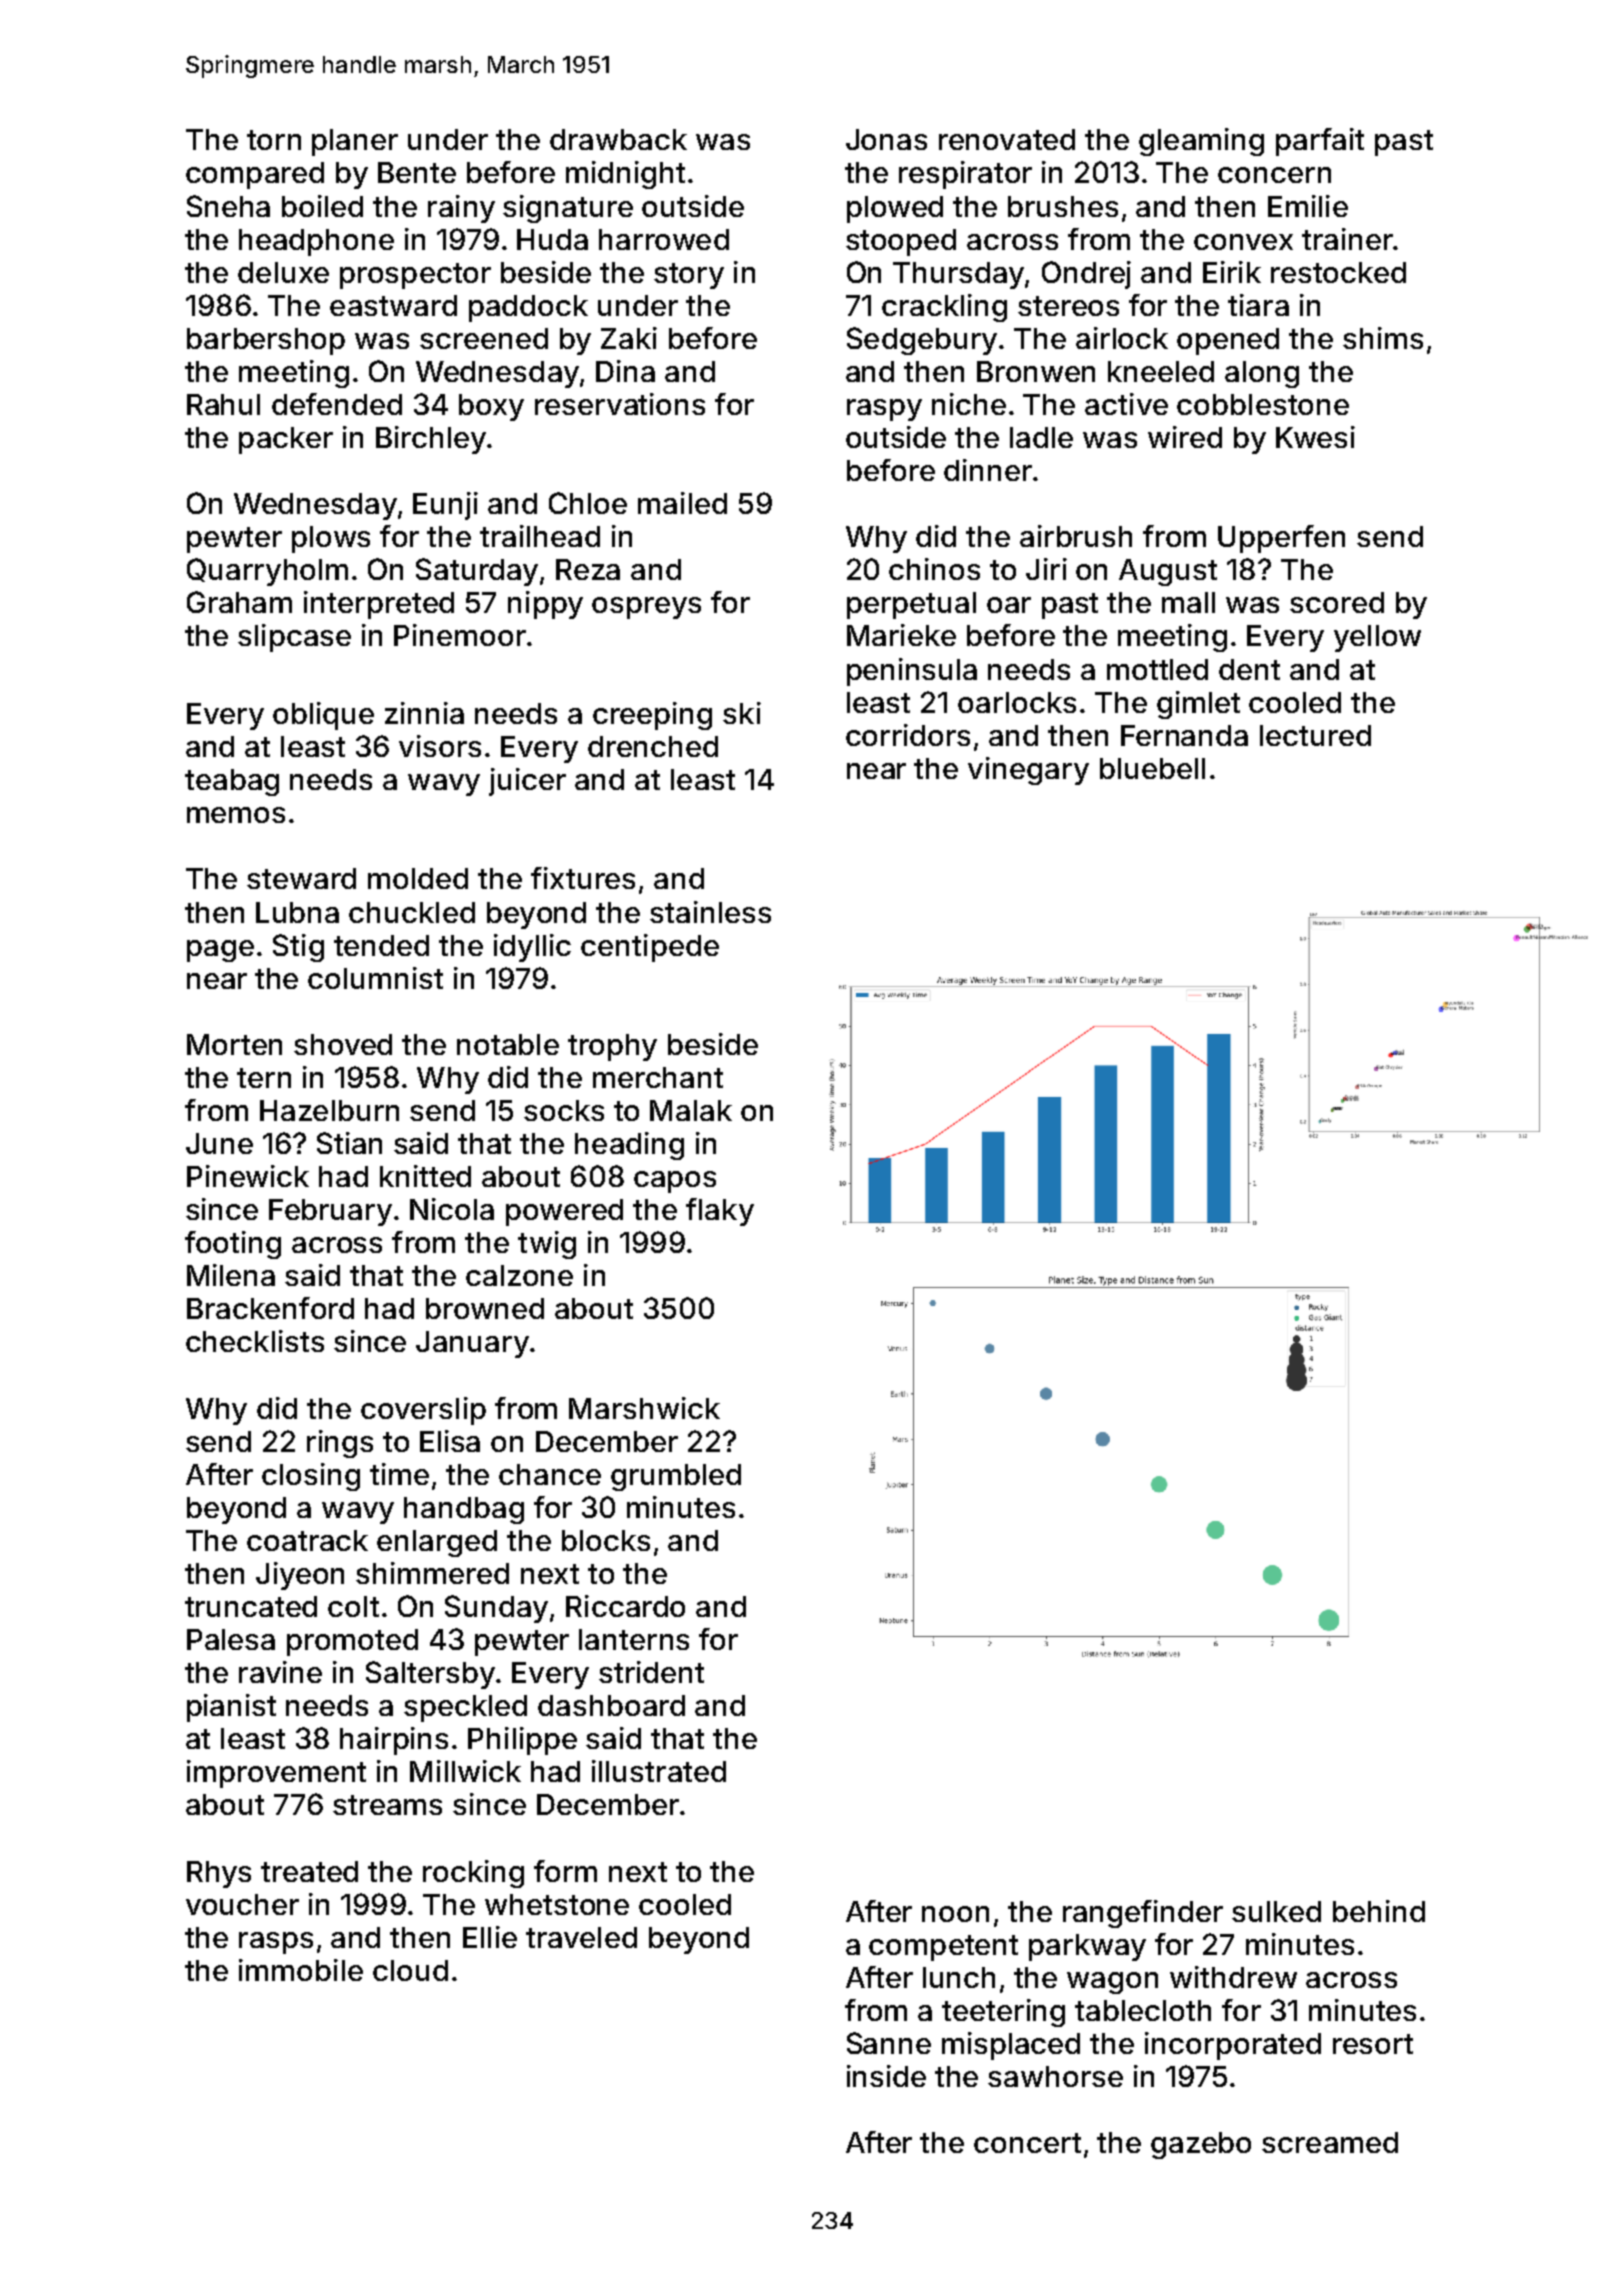 The image size is (1620, 2292). Describe the element at coordinates (220, 951) in the image. I see `page` at that location.
